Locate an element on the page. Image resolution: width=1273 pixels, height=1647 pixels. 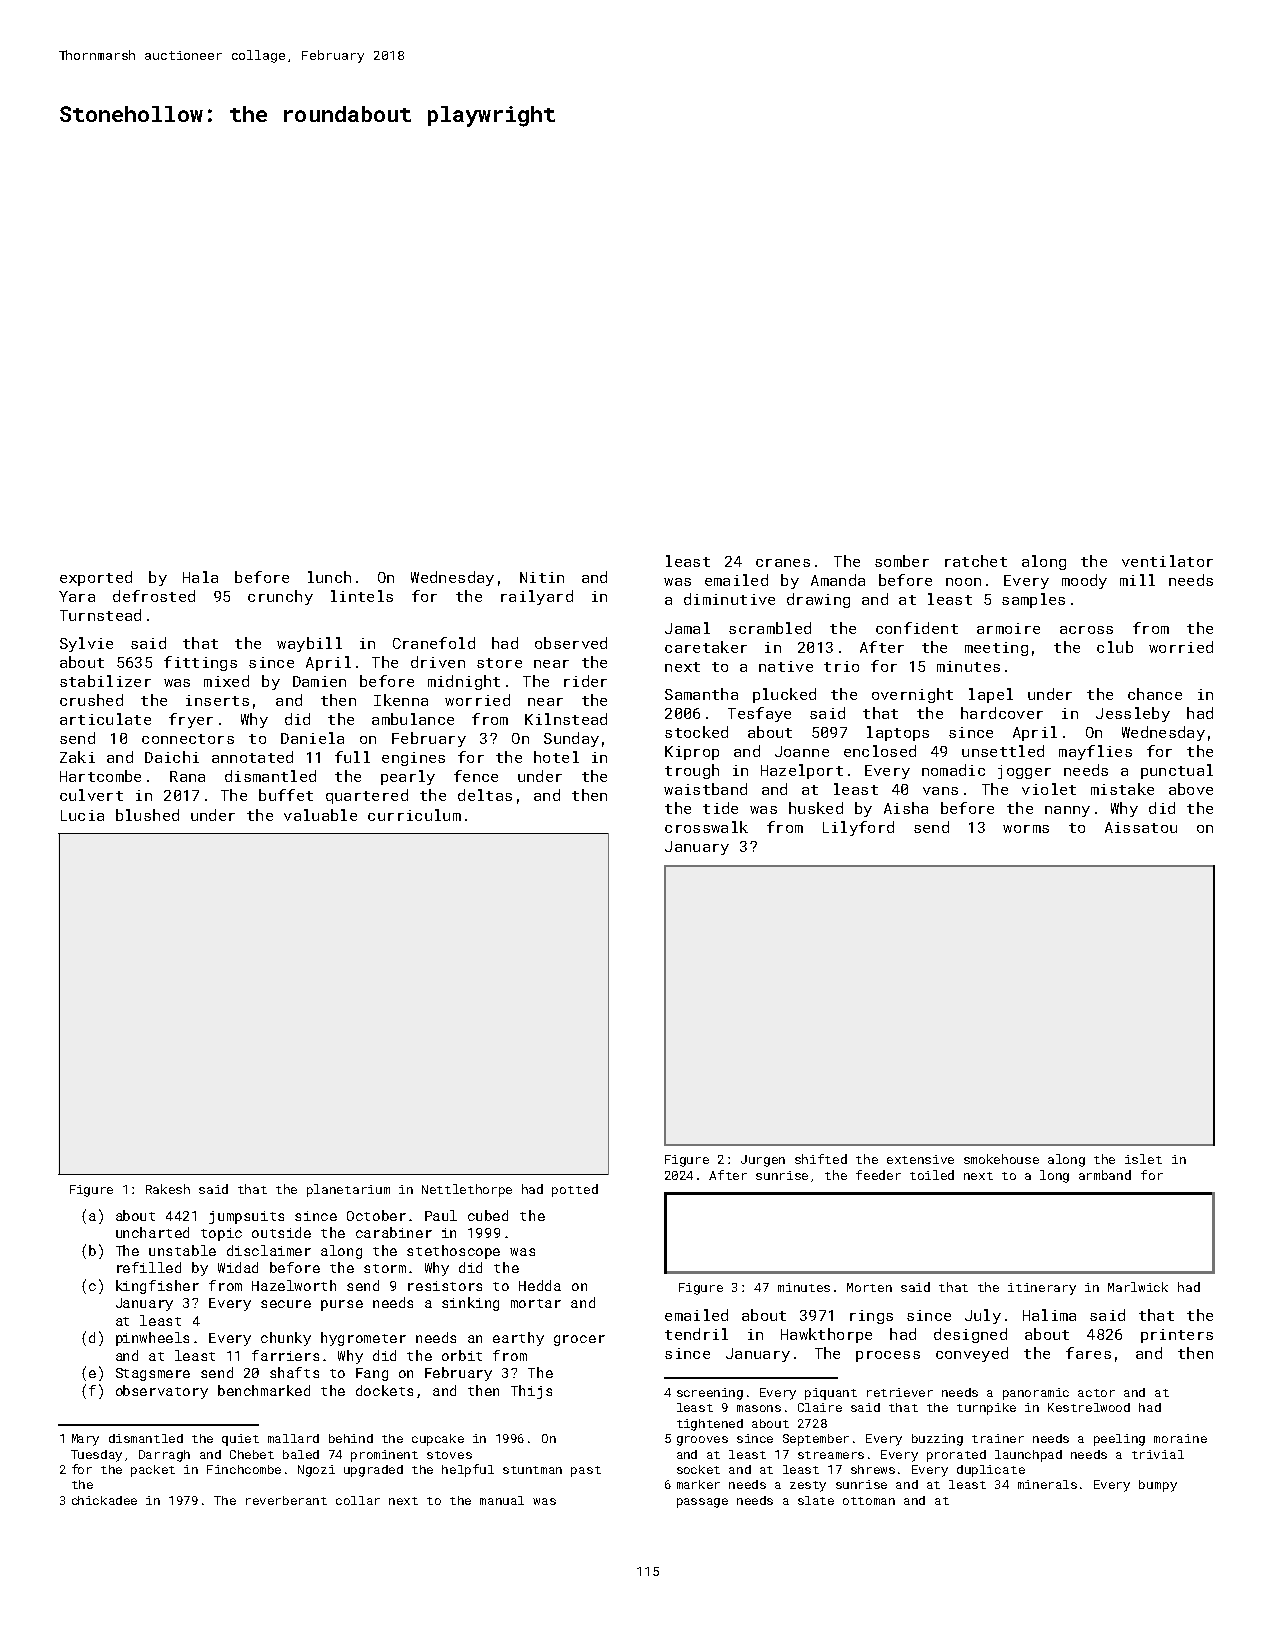
Rakesh is located at coordinates (168, 1189).
